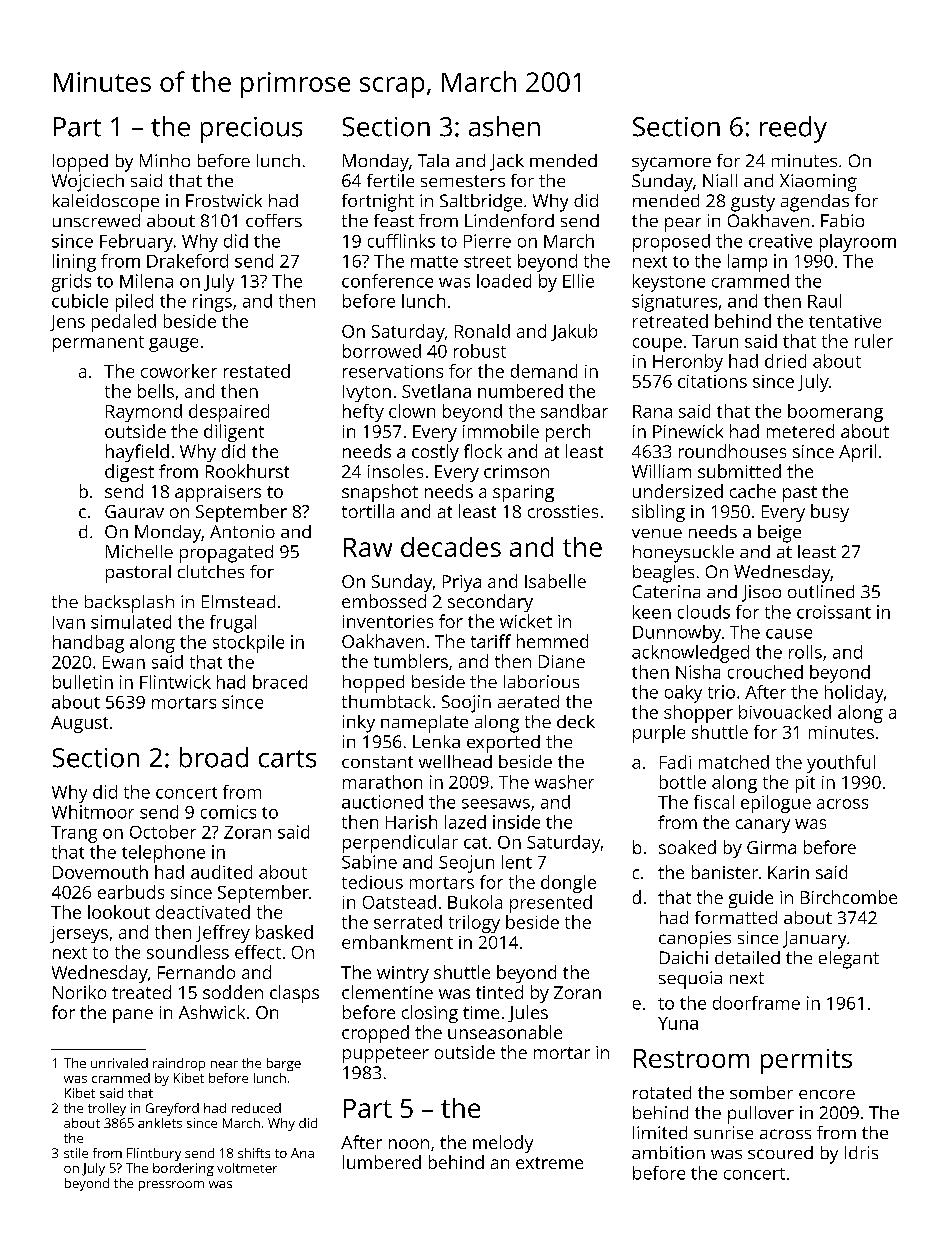  I want to click on ashen, so click(504, 126).
